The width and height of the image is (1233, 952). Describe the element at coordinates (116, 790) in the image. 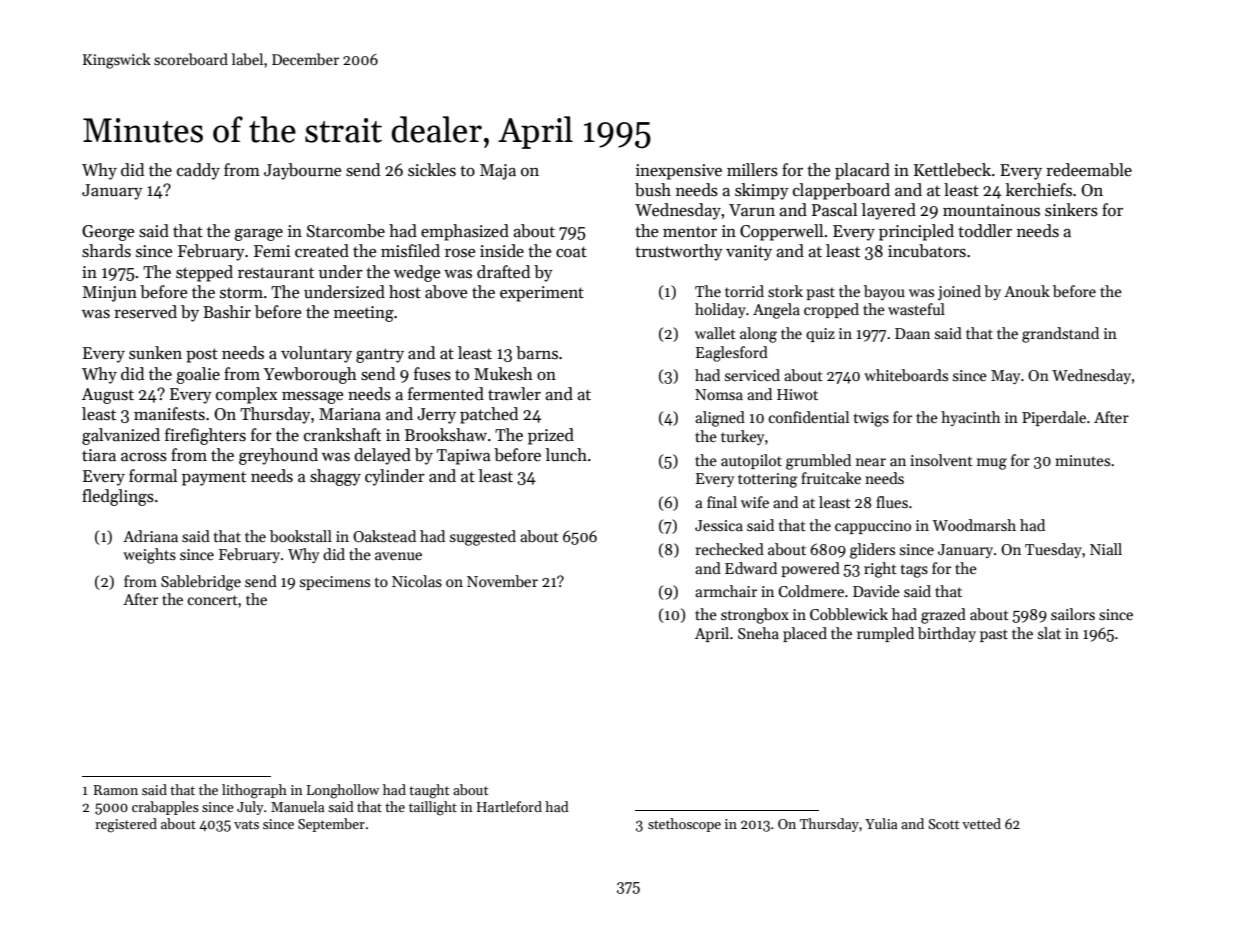

I see `Ramon` at that location.
